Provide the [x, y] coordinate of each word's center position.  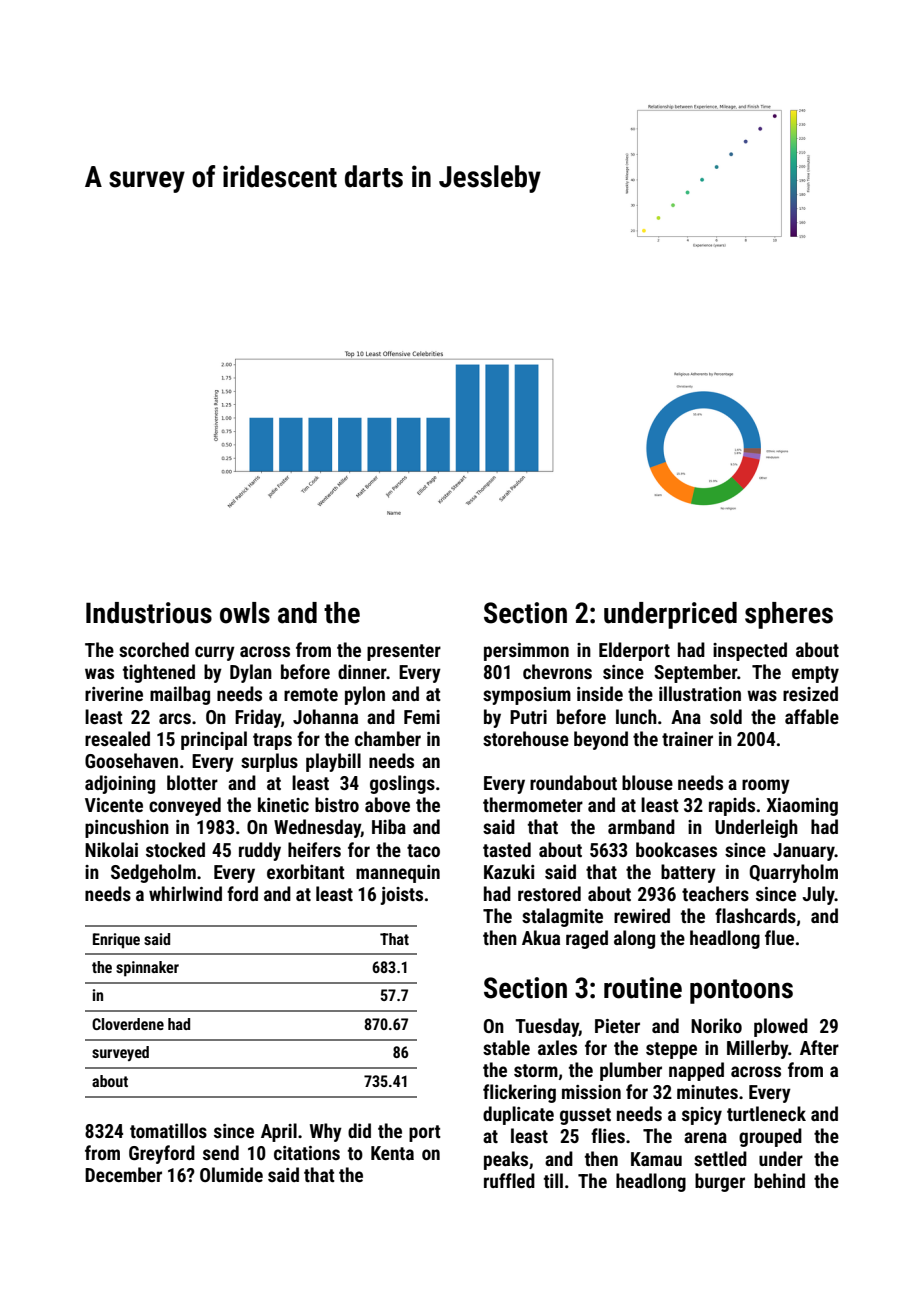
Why [326, 1132]
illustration [700, 693]
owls [245, 613]
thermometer [533, 804]
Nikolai [111, 849]
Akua [541, 937]
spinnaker [147, 969]
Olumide [231, 1174]
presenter [404, 652]
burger [720, 1182]
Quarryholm [794, 873]
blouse [647, 782]
